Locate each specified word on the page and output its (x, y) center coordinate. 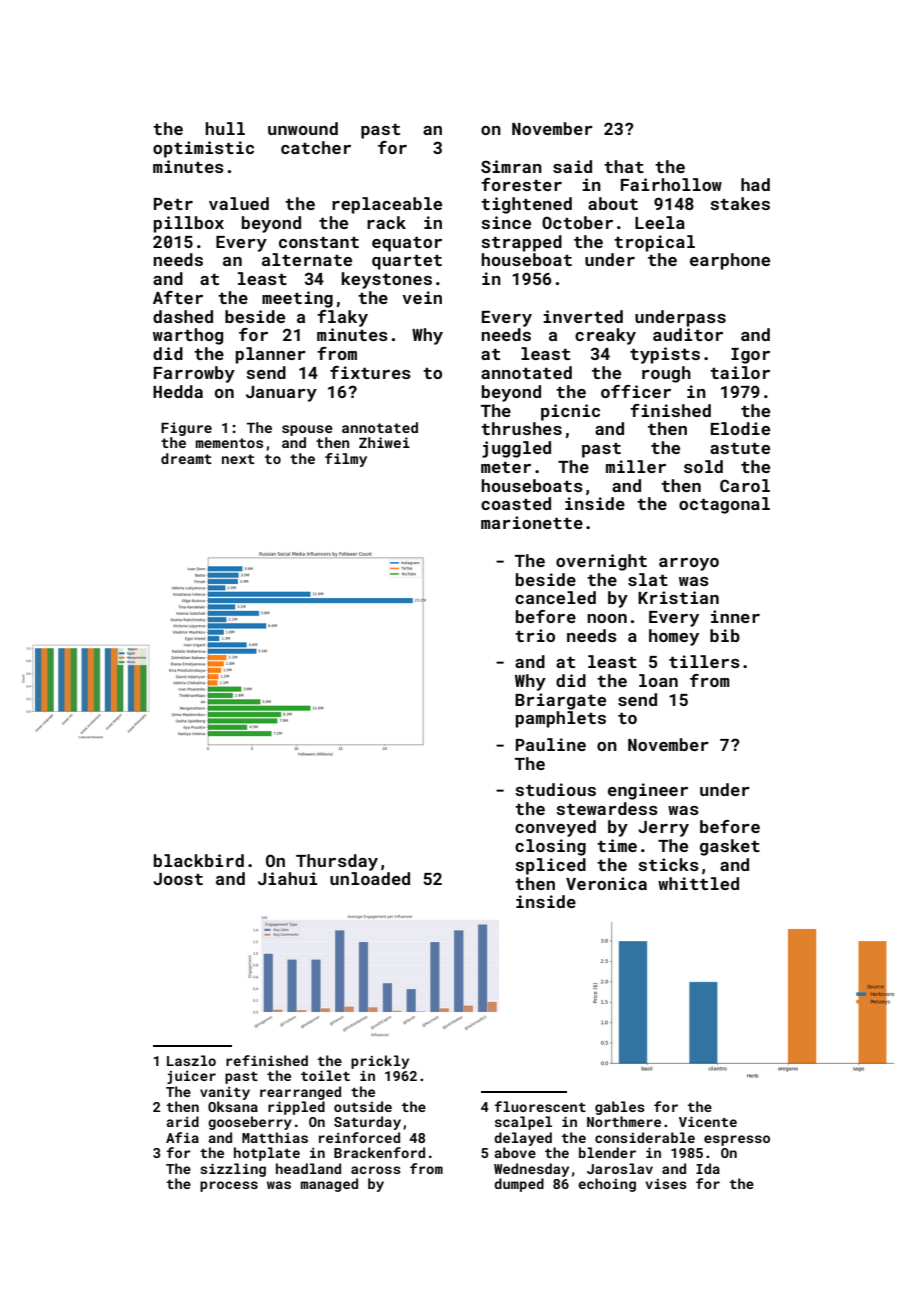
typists (665, 355)
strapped (521, 243)
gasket (730, 847)
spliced (550, 866)
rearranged (300, 1093)
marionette (532, 522)
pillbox (189, 224)
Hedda (178, 391)
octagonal (724, 505)
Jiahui (287, 878)
